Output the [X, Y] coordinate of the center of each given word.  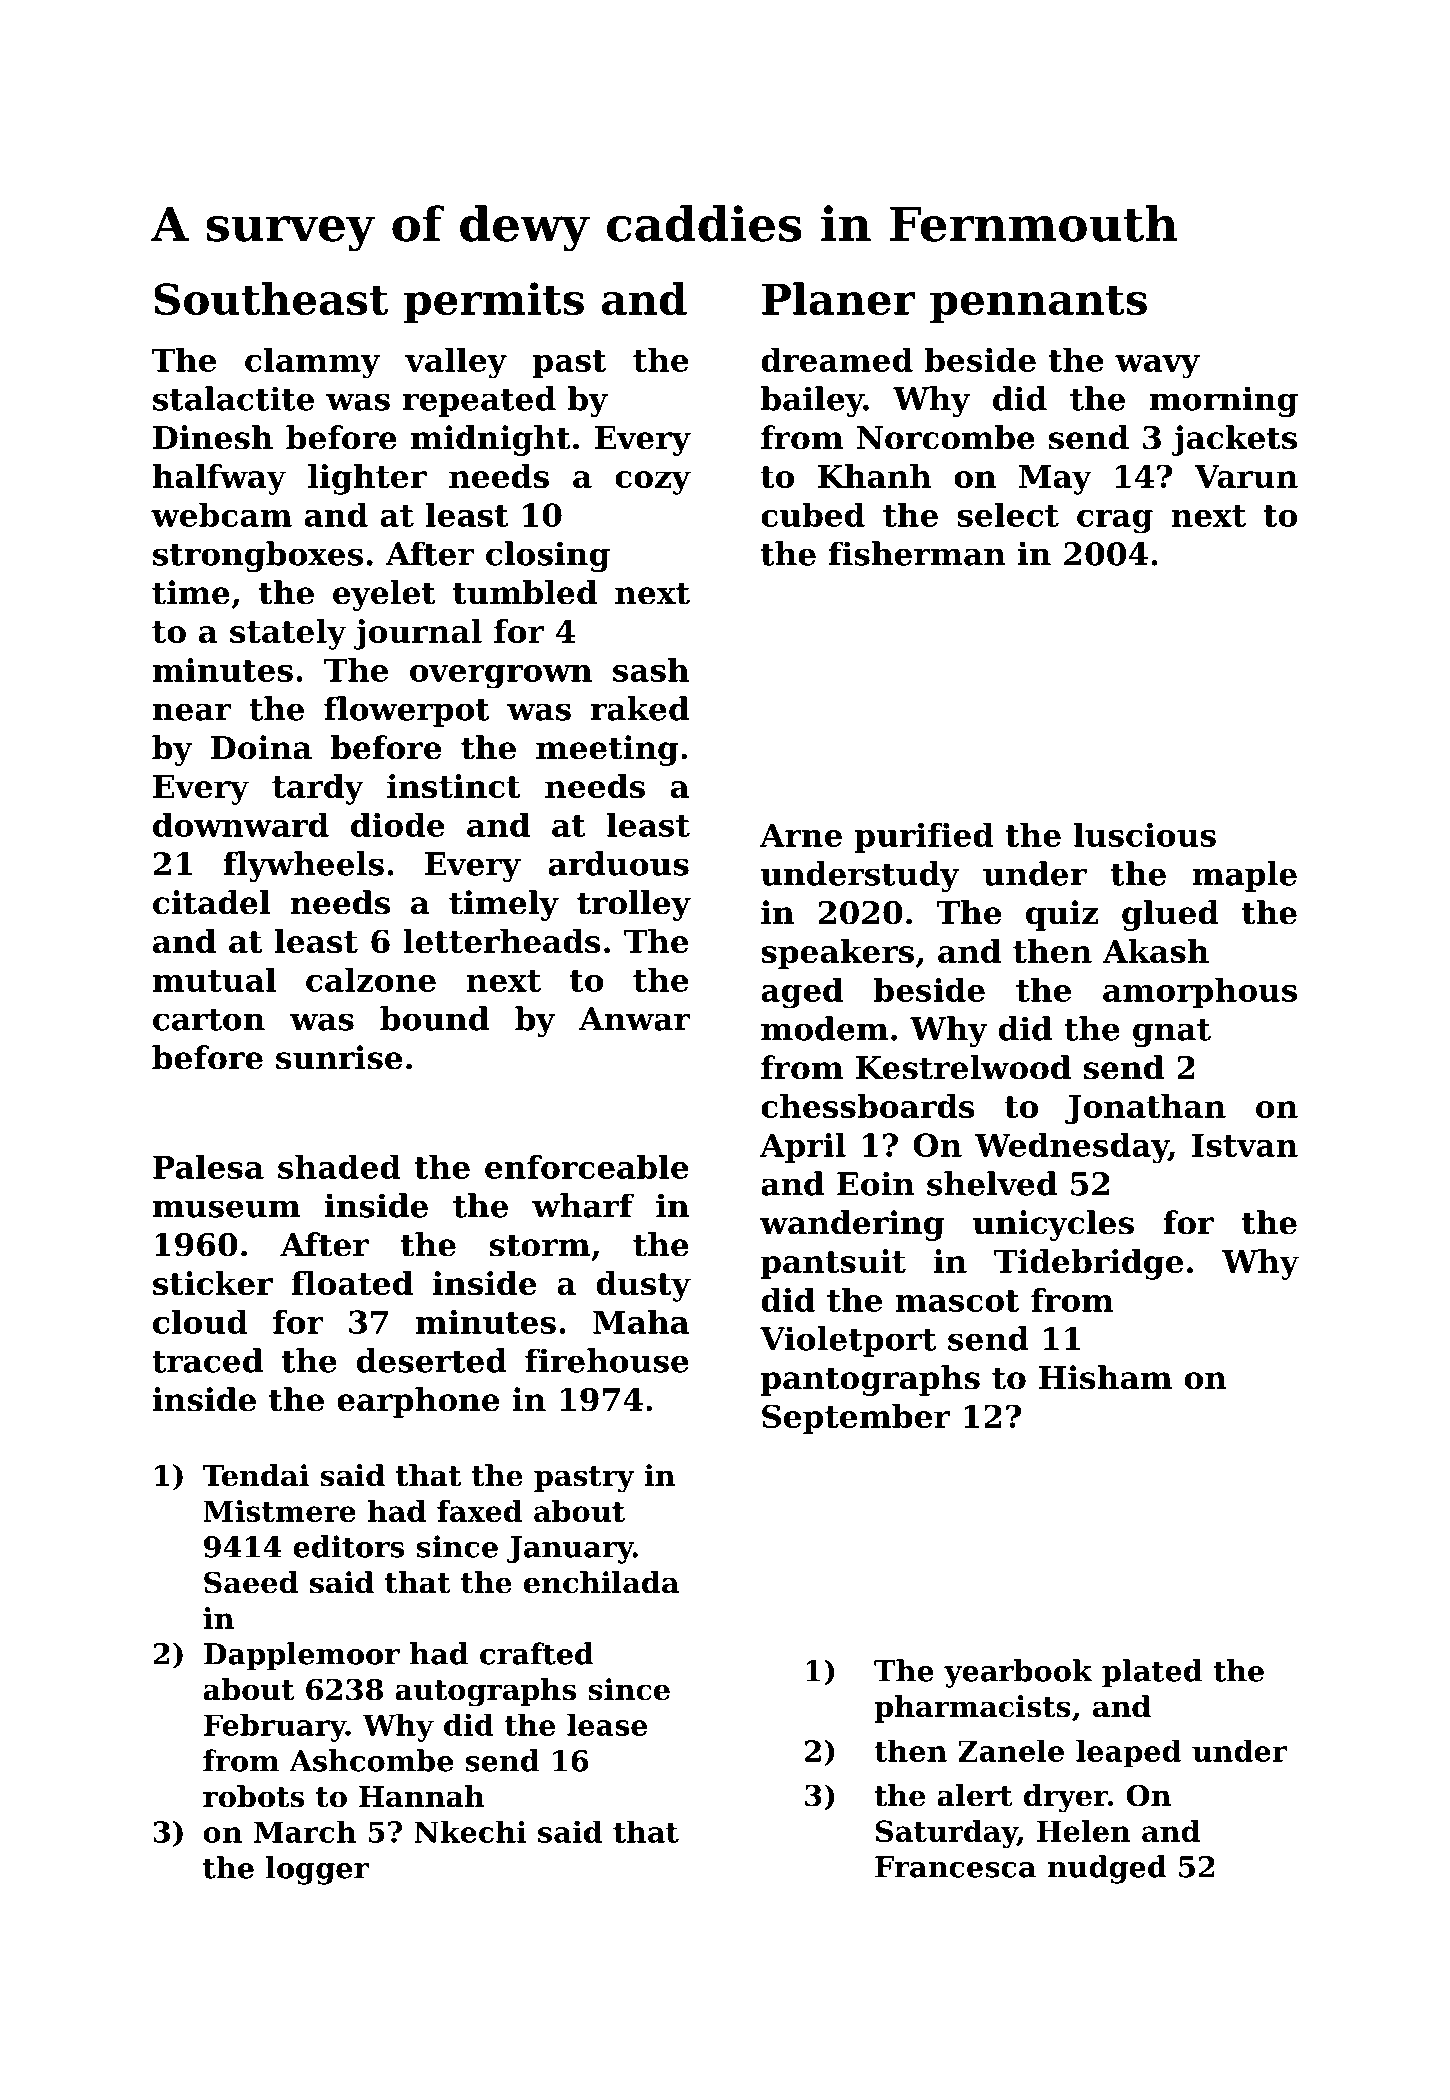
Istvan [1245, 1145]
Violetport [848, 1341]
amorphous [1200, 992]
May [1055, 480]
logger [317, 1870]
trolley [634, 905]
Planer [839, 298]
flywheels [303, 866]
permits [494, 303]
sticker [213, 1283]
